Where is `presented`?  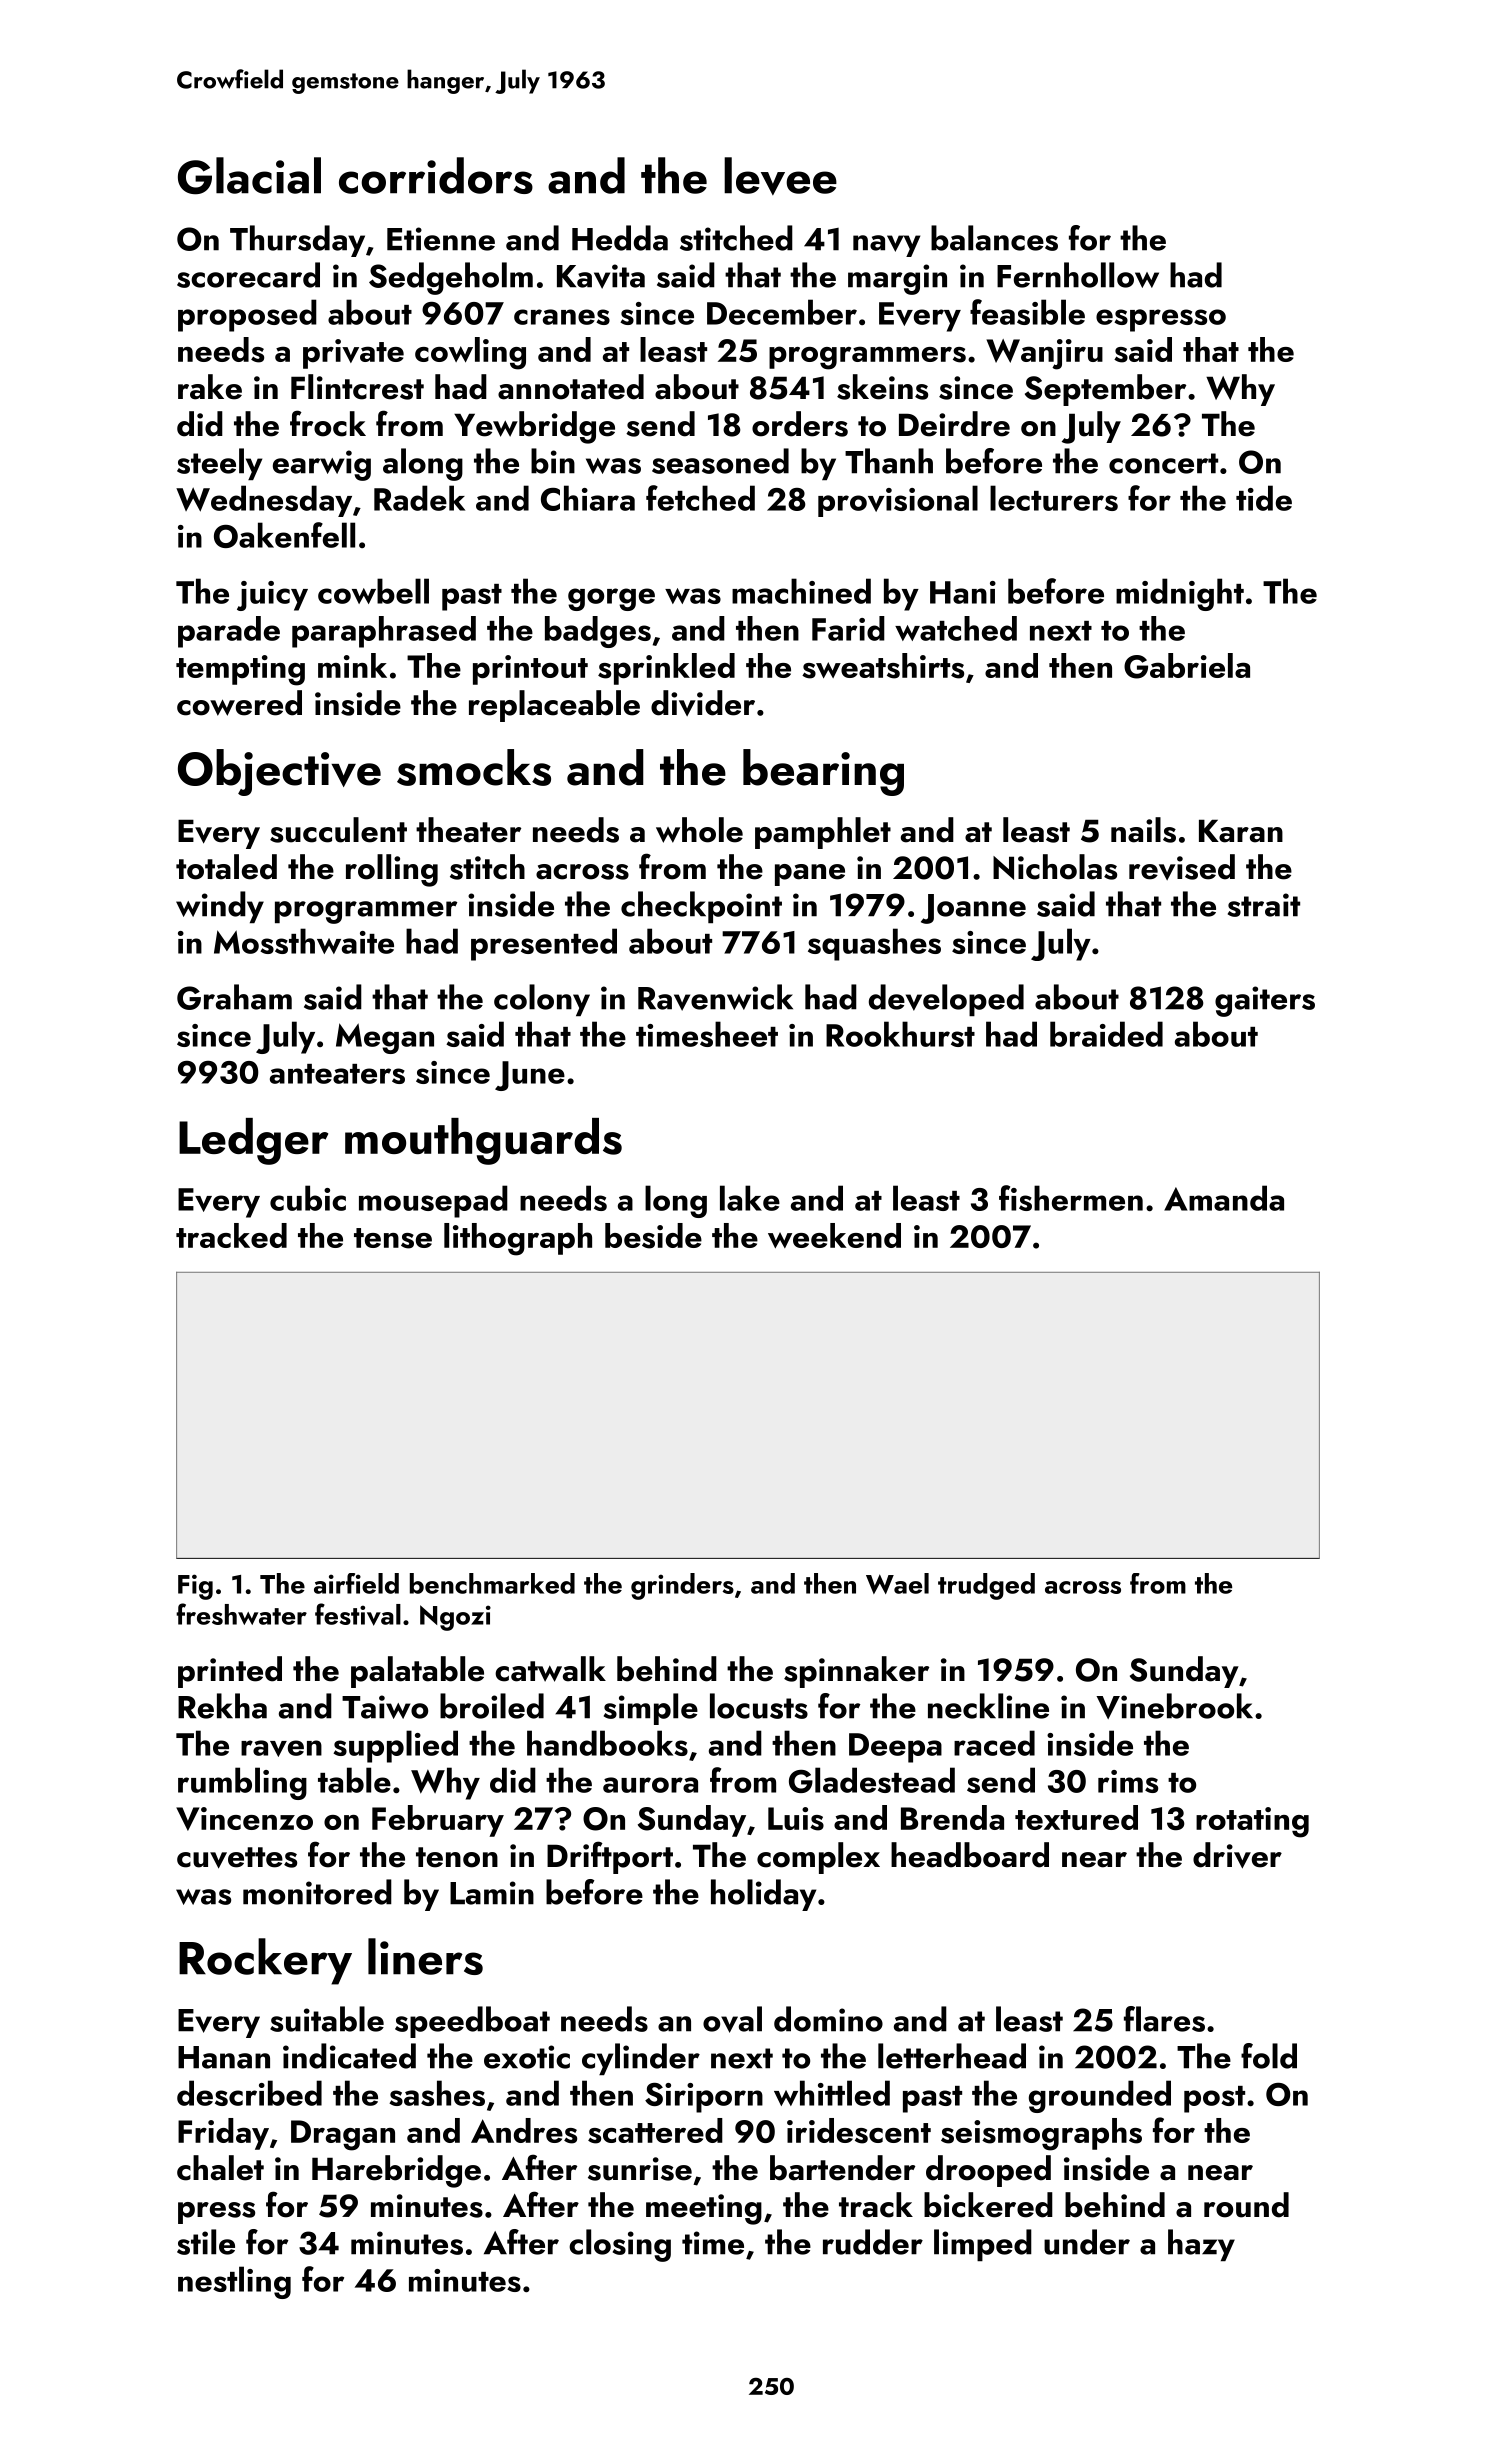
presented is located at coordinates (544, 944).
